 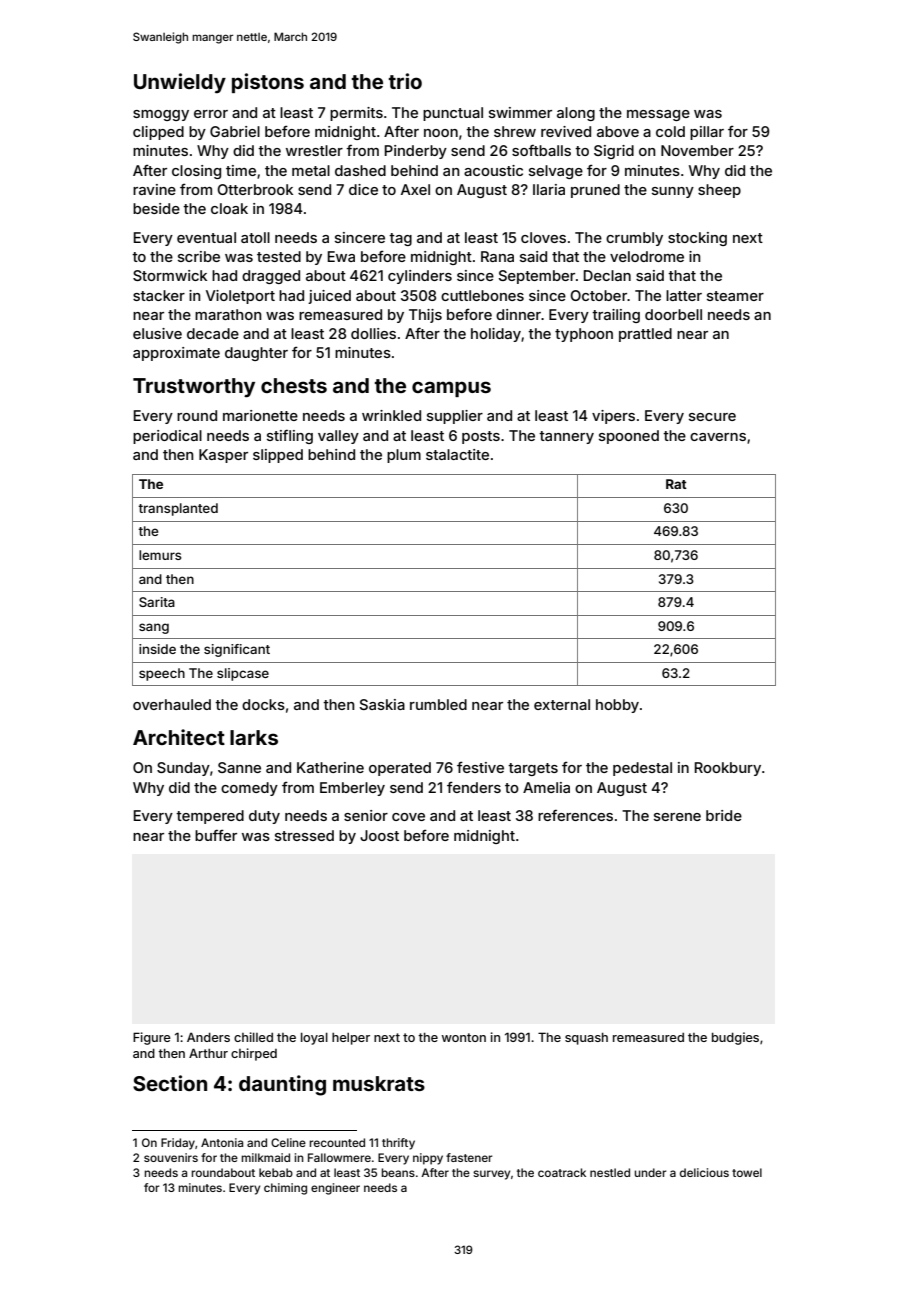 What do you see at coordinates (254, 737) in the screenshot?
I see `larks` at bounding box center [254, 737].
